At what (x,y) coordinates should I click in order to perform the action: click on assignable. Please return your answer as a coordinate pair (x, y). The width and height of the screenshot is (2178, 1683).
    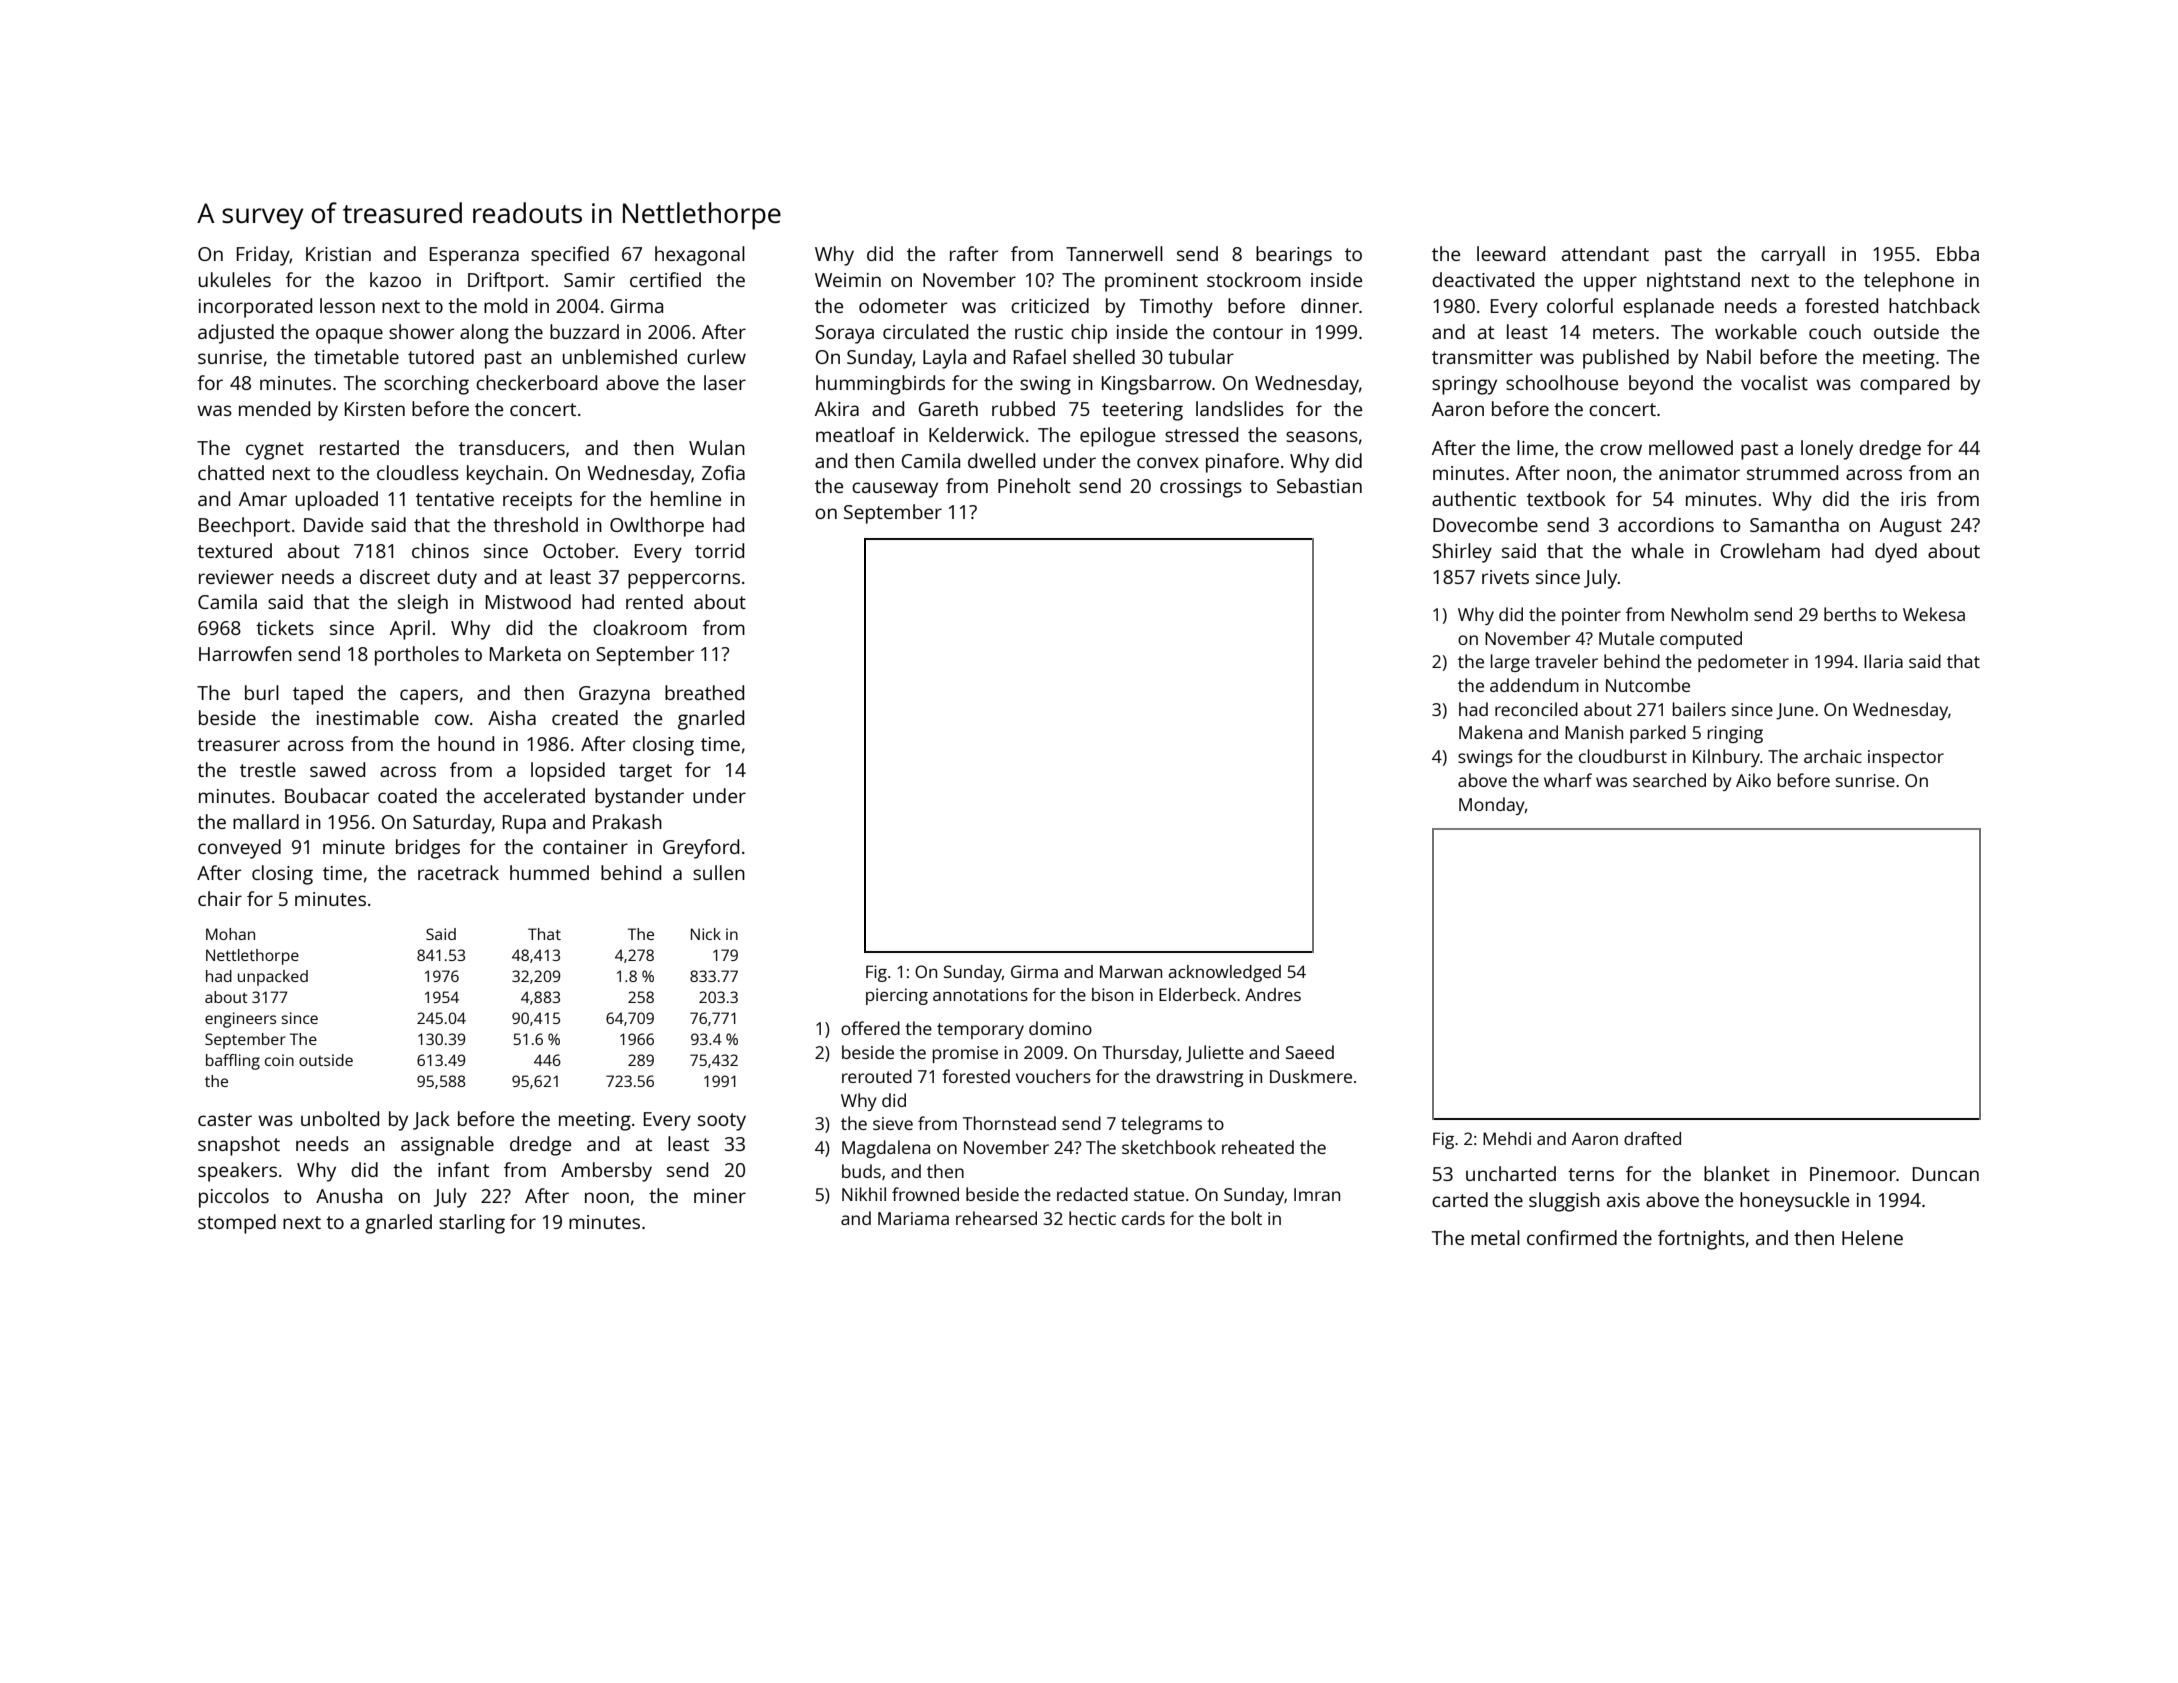
    Looking at the image, I should click on (447, 1146).
